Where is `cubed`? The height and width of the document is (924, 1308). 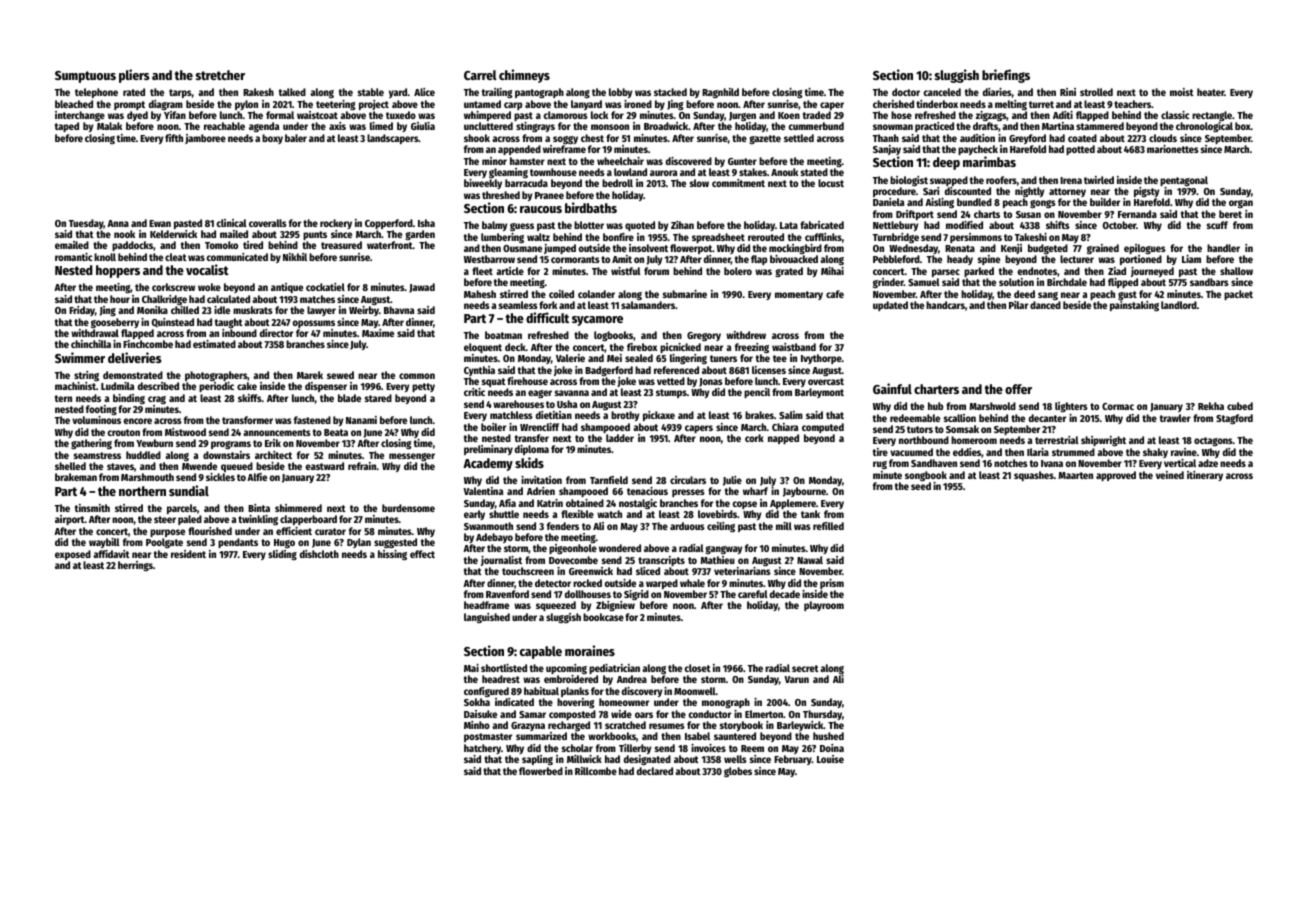
cubed is located at coordinates (1240, 406).
